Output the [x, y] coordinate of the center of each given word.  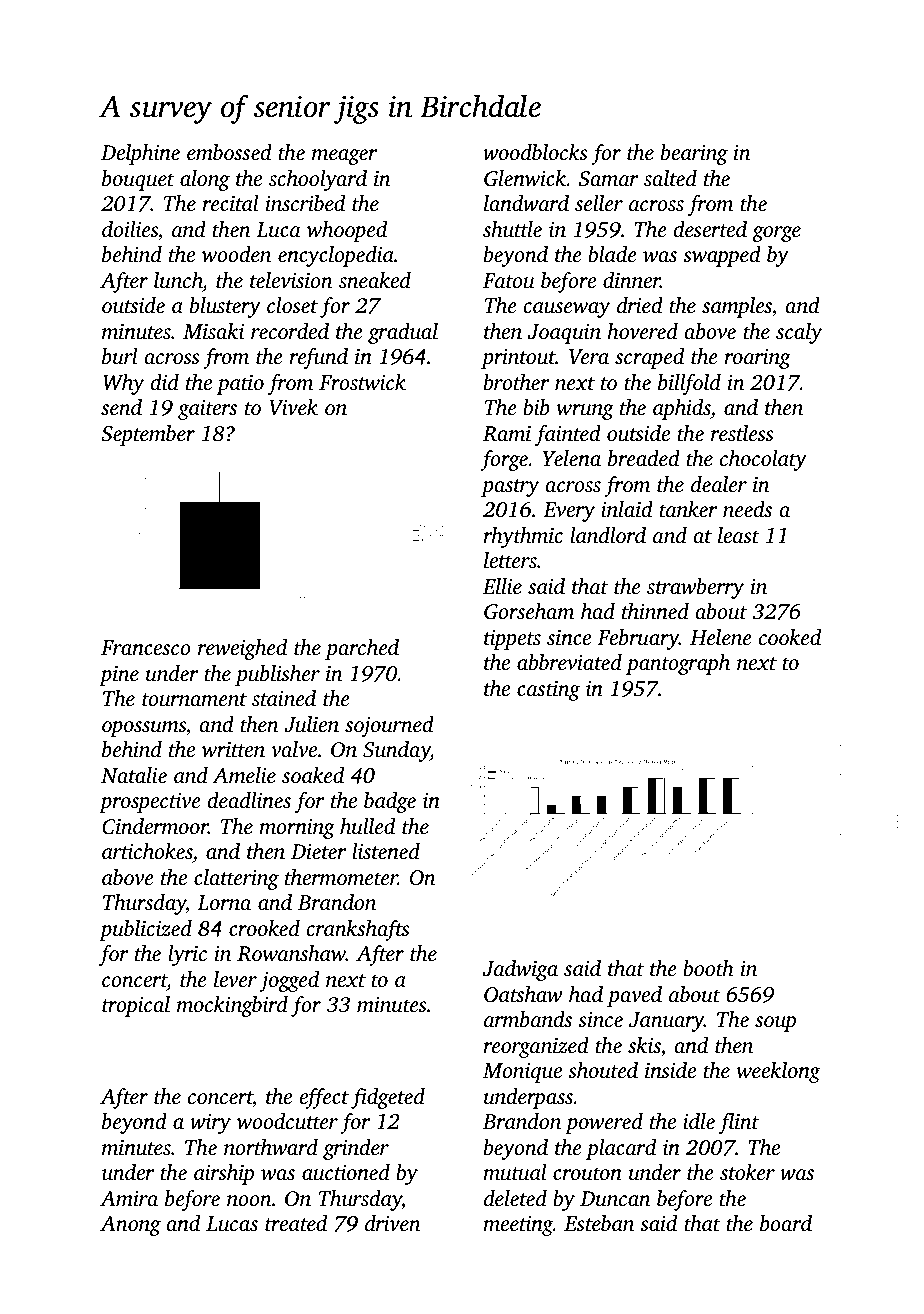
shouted [603, 1070]
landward [526, 203]
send [121, 407]
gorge [776, 234]
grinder [356, 1149]
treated [296, 1223]
